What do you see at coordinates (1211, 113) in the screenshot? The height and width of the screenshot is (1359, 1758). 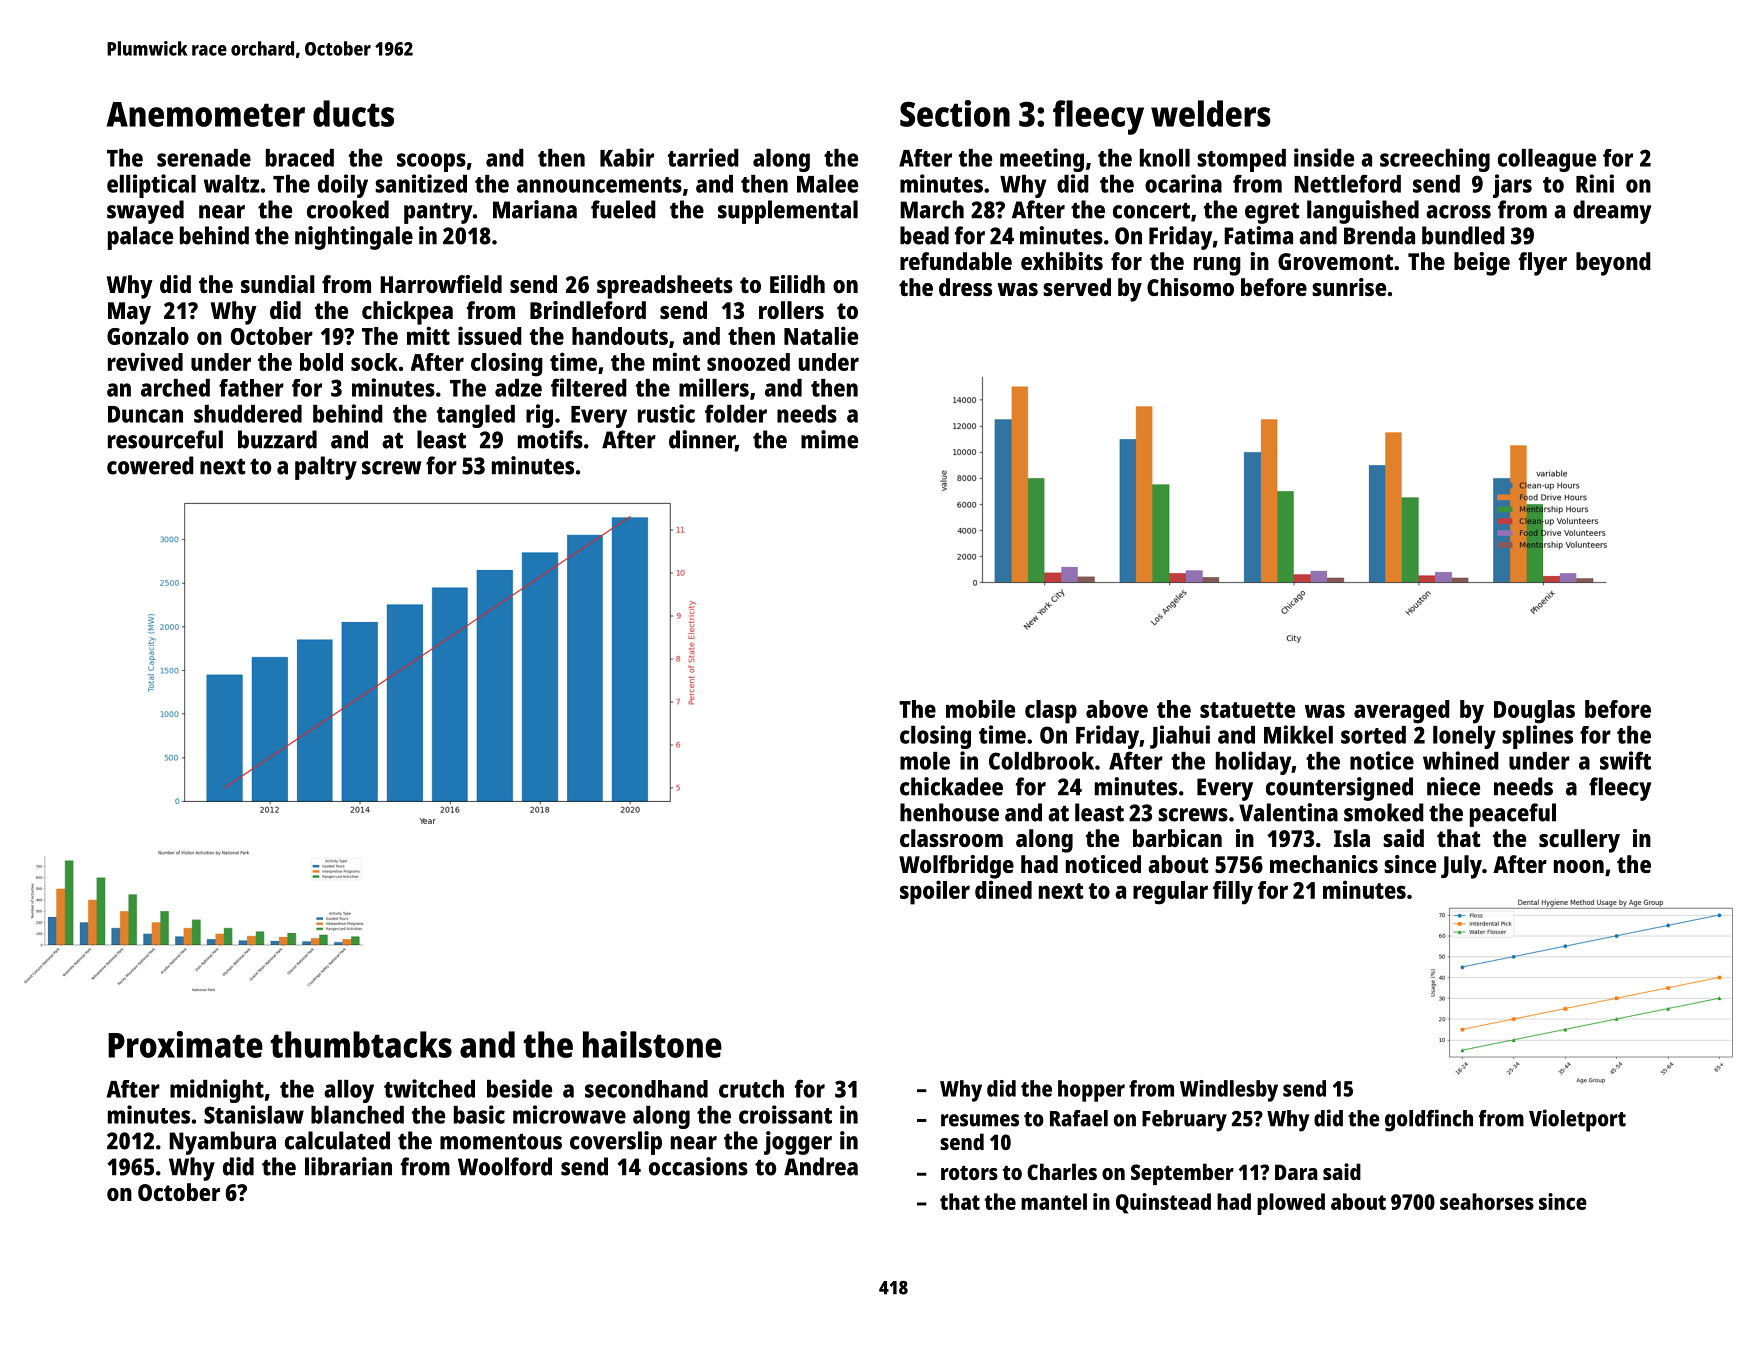 I see `welders` at bounding box center [1211, 113].
